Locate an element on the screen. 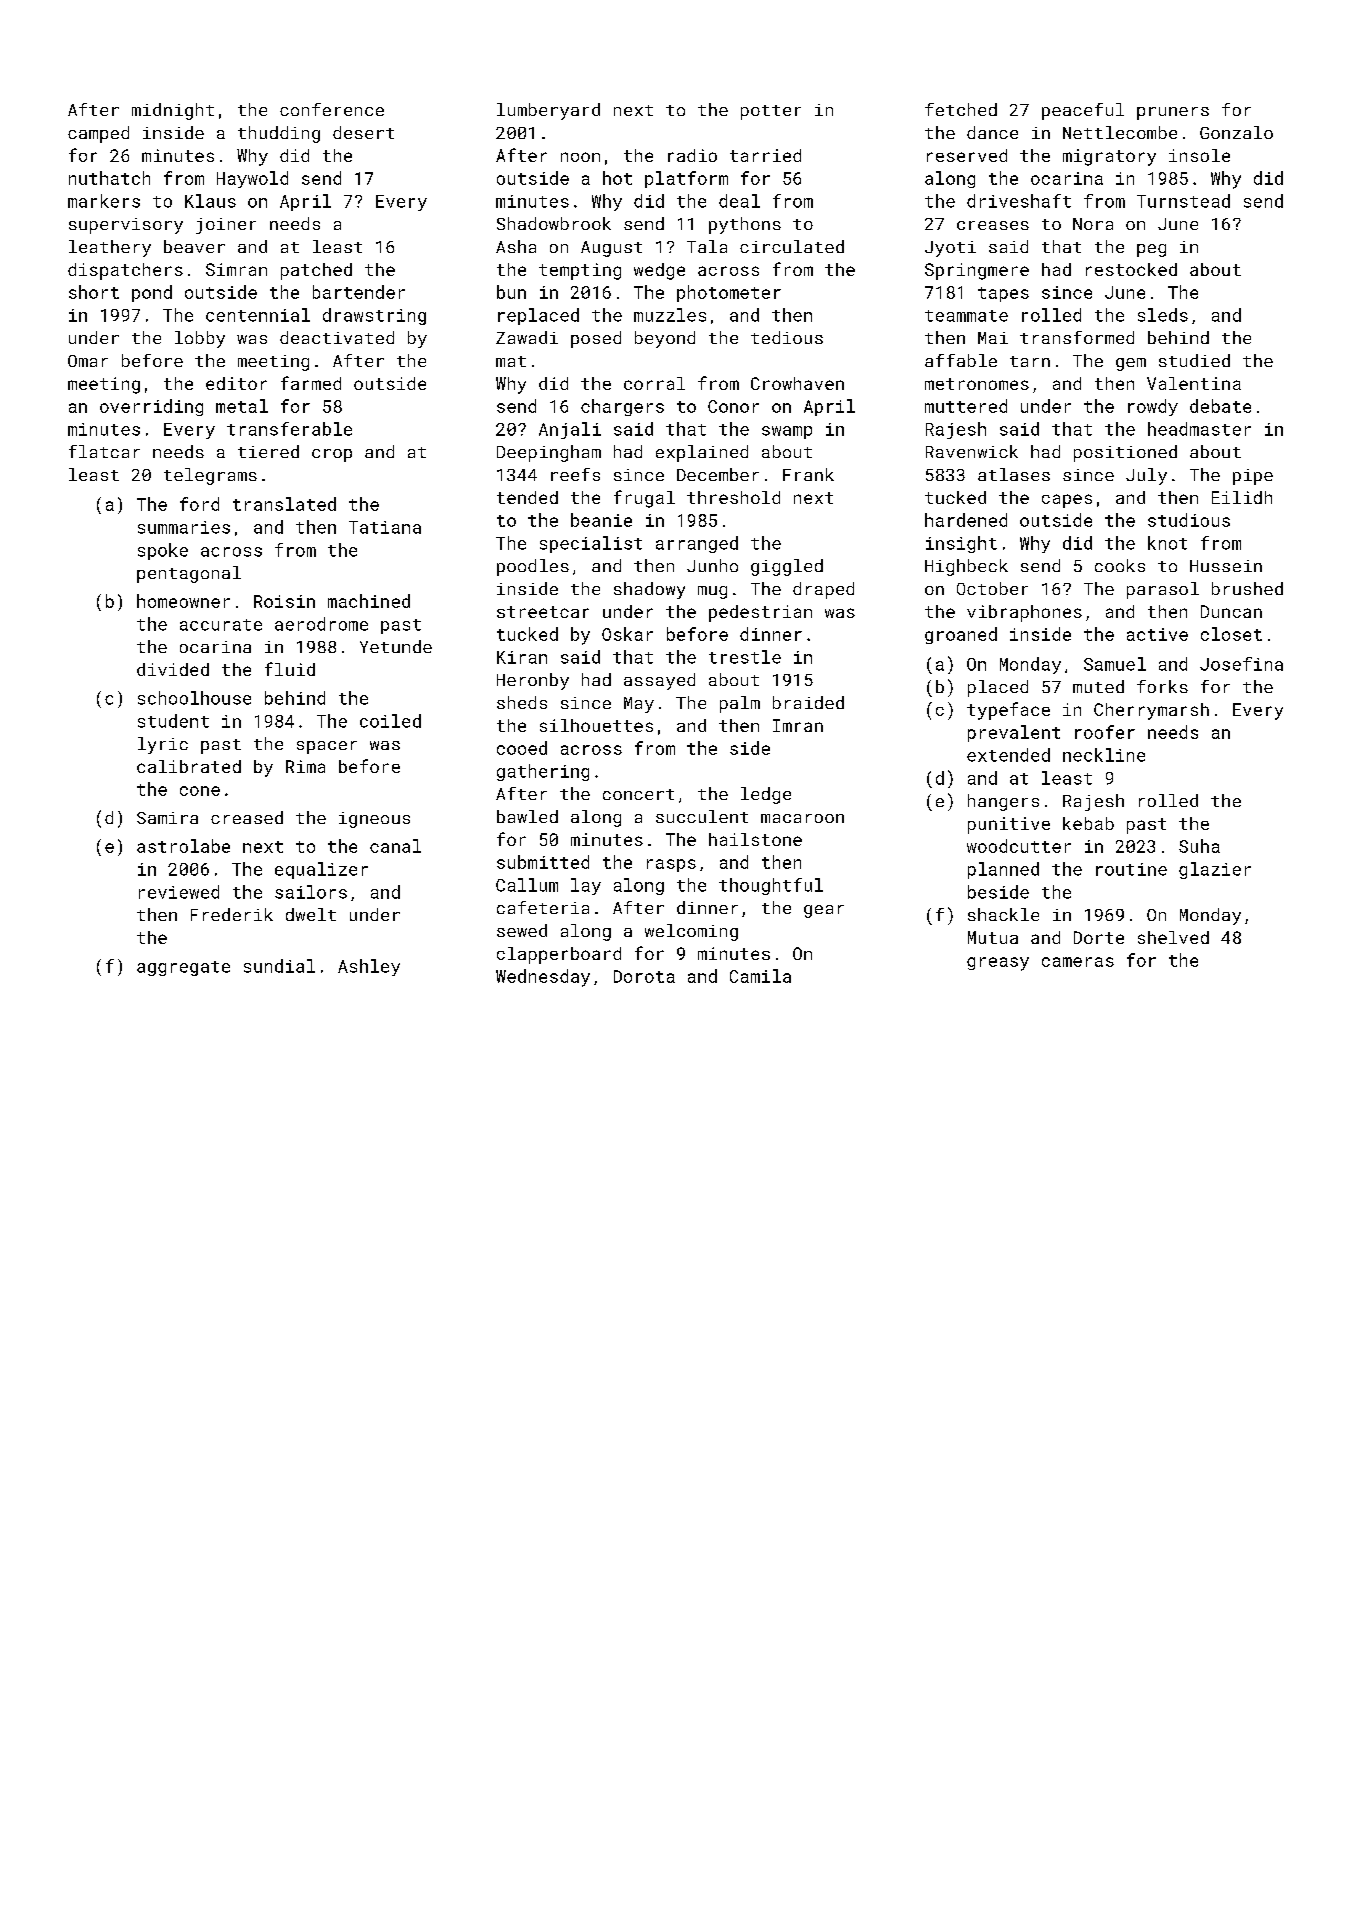  calibrated is located at coordinates (189, 766).
